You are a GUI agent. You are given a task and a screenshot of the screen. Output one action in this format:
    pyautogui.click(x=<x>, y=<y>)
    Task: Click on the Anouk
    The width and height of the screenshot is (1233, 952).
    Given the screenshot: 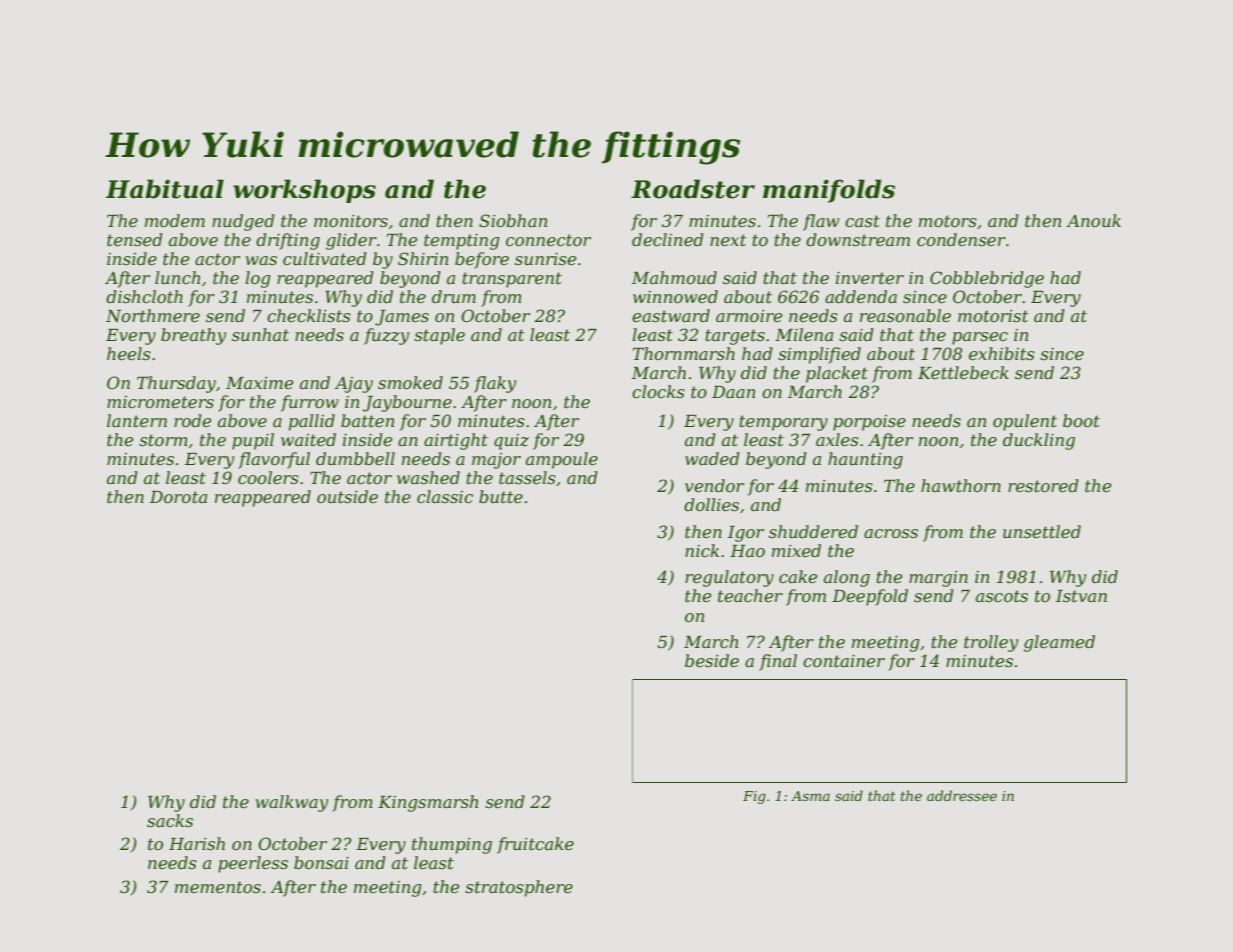 What is the action you would take?
    pyautogui.click(x=1093, y=220)
